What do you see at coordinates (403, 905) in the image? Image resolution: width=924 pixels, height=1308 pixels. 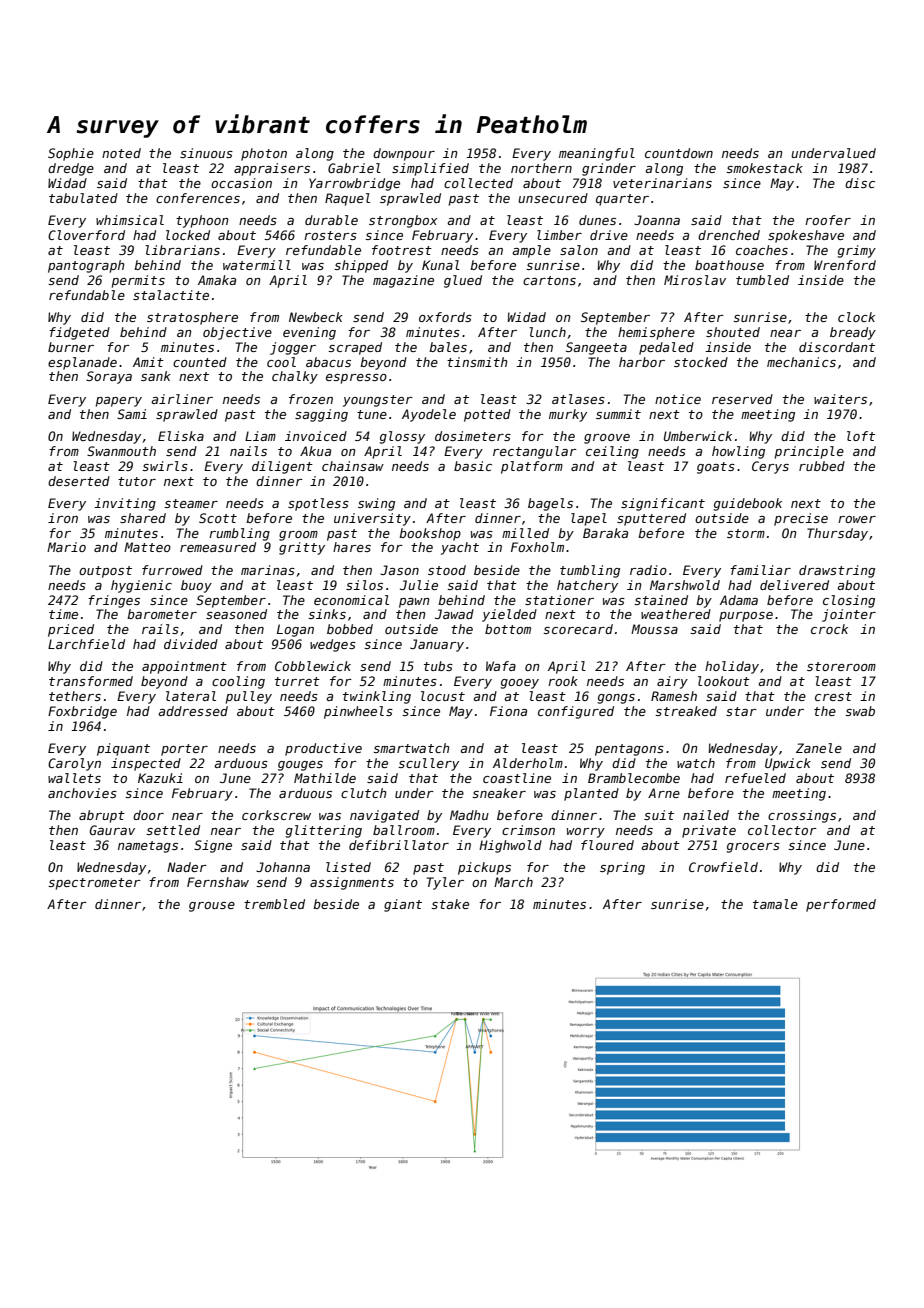 I see `giant` at bounding box center [403, 905].
